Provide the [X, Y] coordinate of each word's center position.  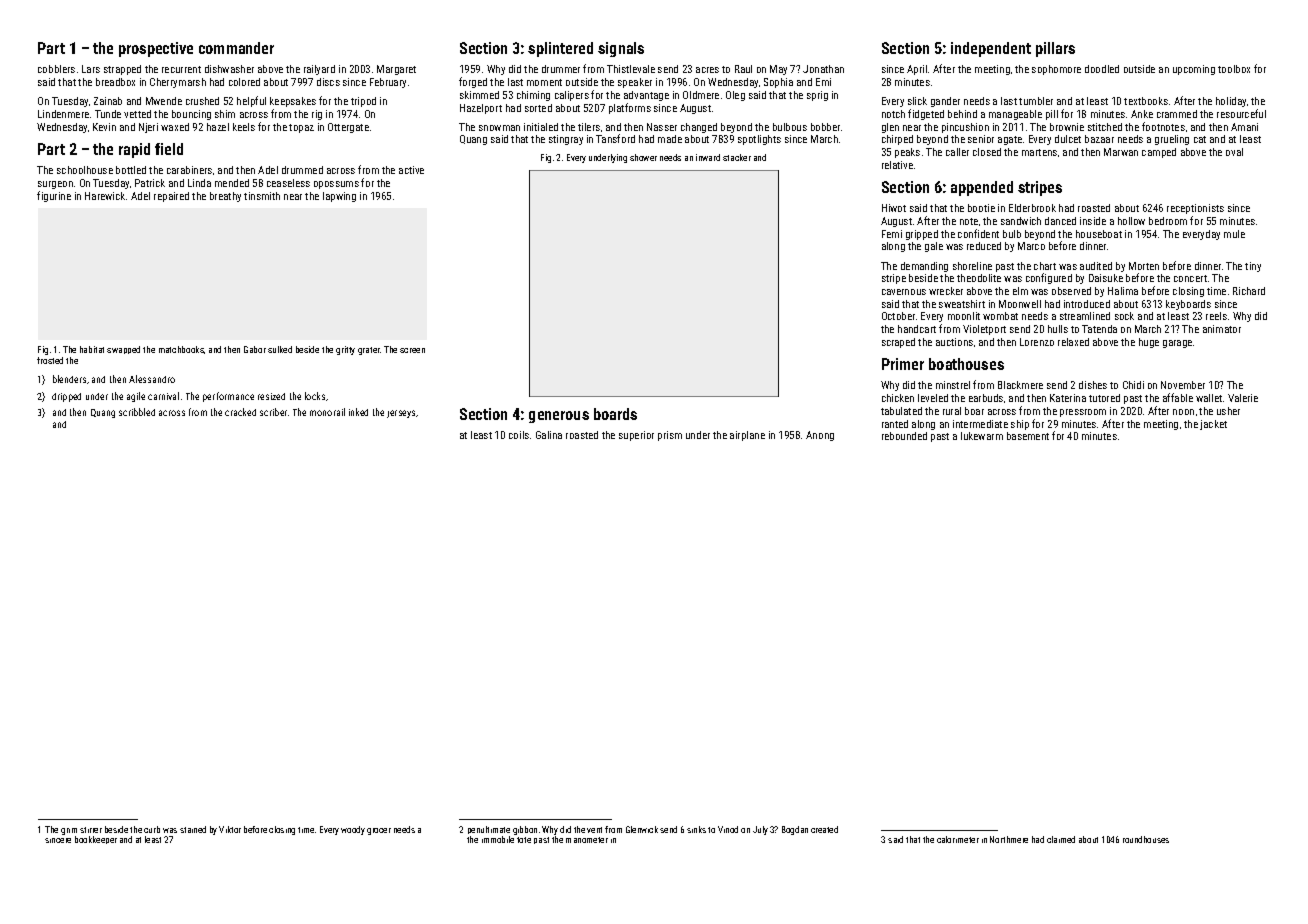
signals [621, 49]
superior [636, 436]
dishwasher [229, 69]
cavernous [904, 292]
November [1183, 385]
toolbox [1234, 69]
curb [152, 829]
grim [69, 831]
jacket [1213, 425]
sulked [280, 349]
